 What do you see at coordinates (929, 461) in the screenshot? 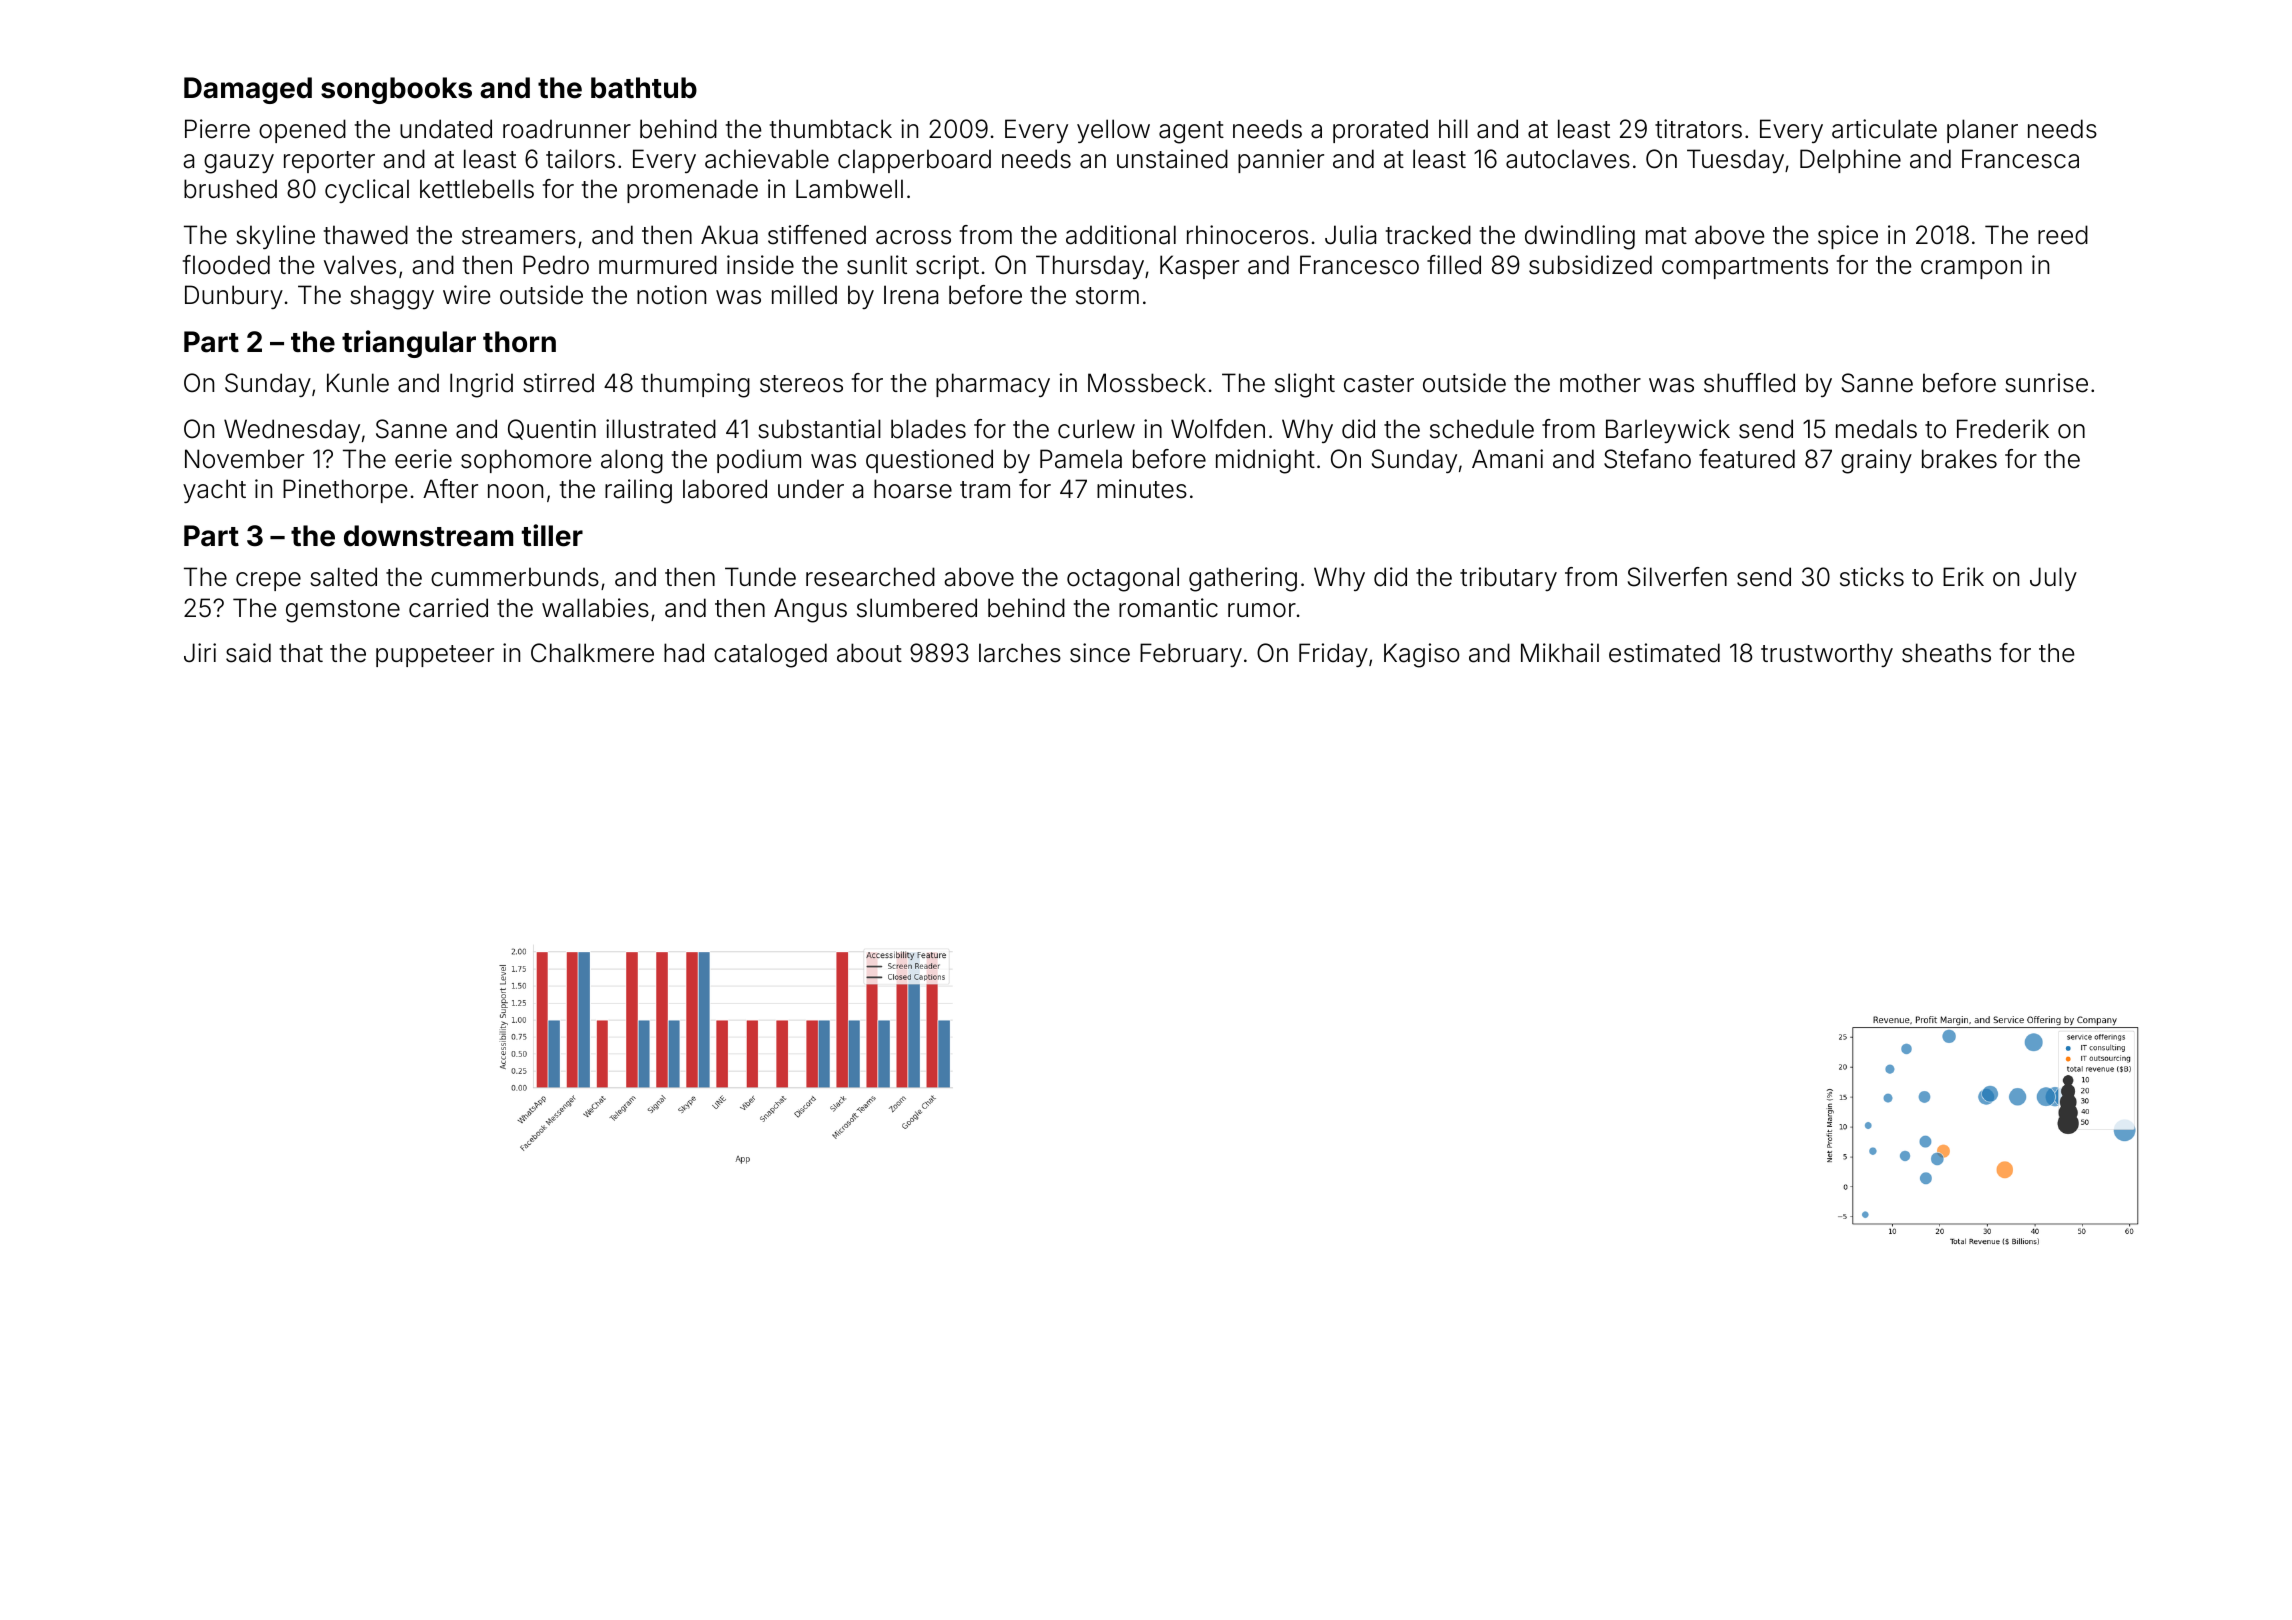
I see `questioned` at bounding box center [929, 461].
